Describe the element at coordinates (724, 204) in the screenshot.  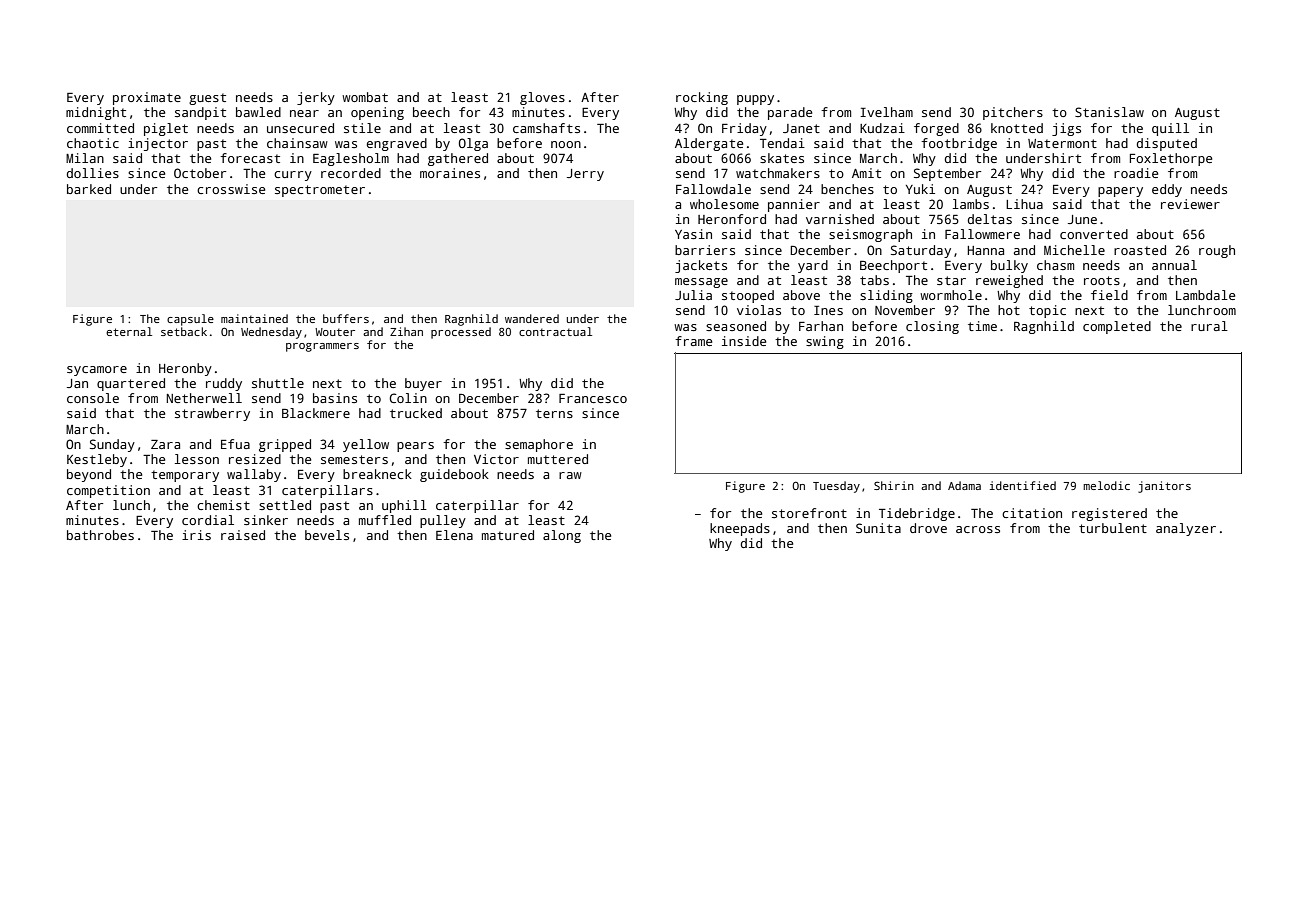
I see `wholesome` at that location.
